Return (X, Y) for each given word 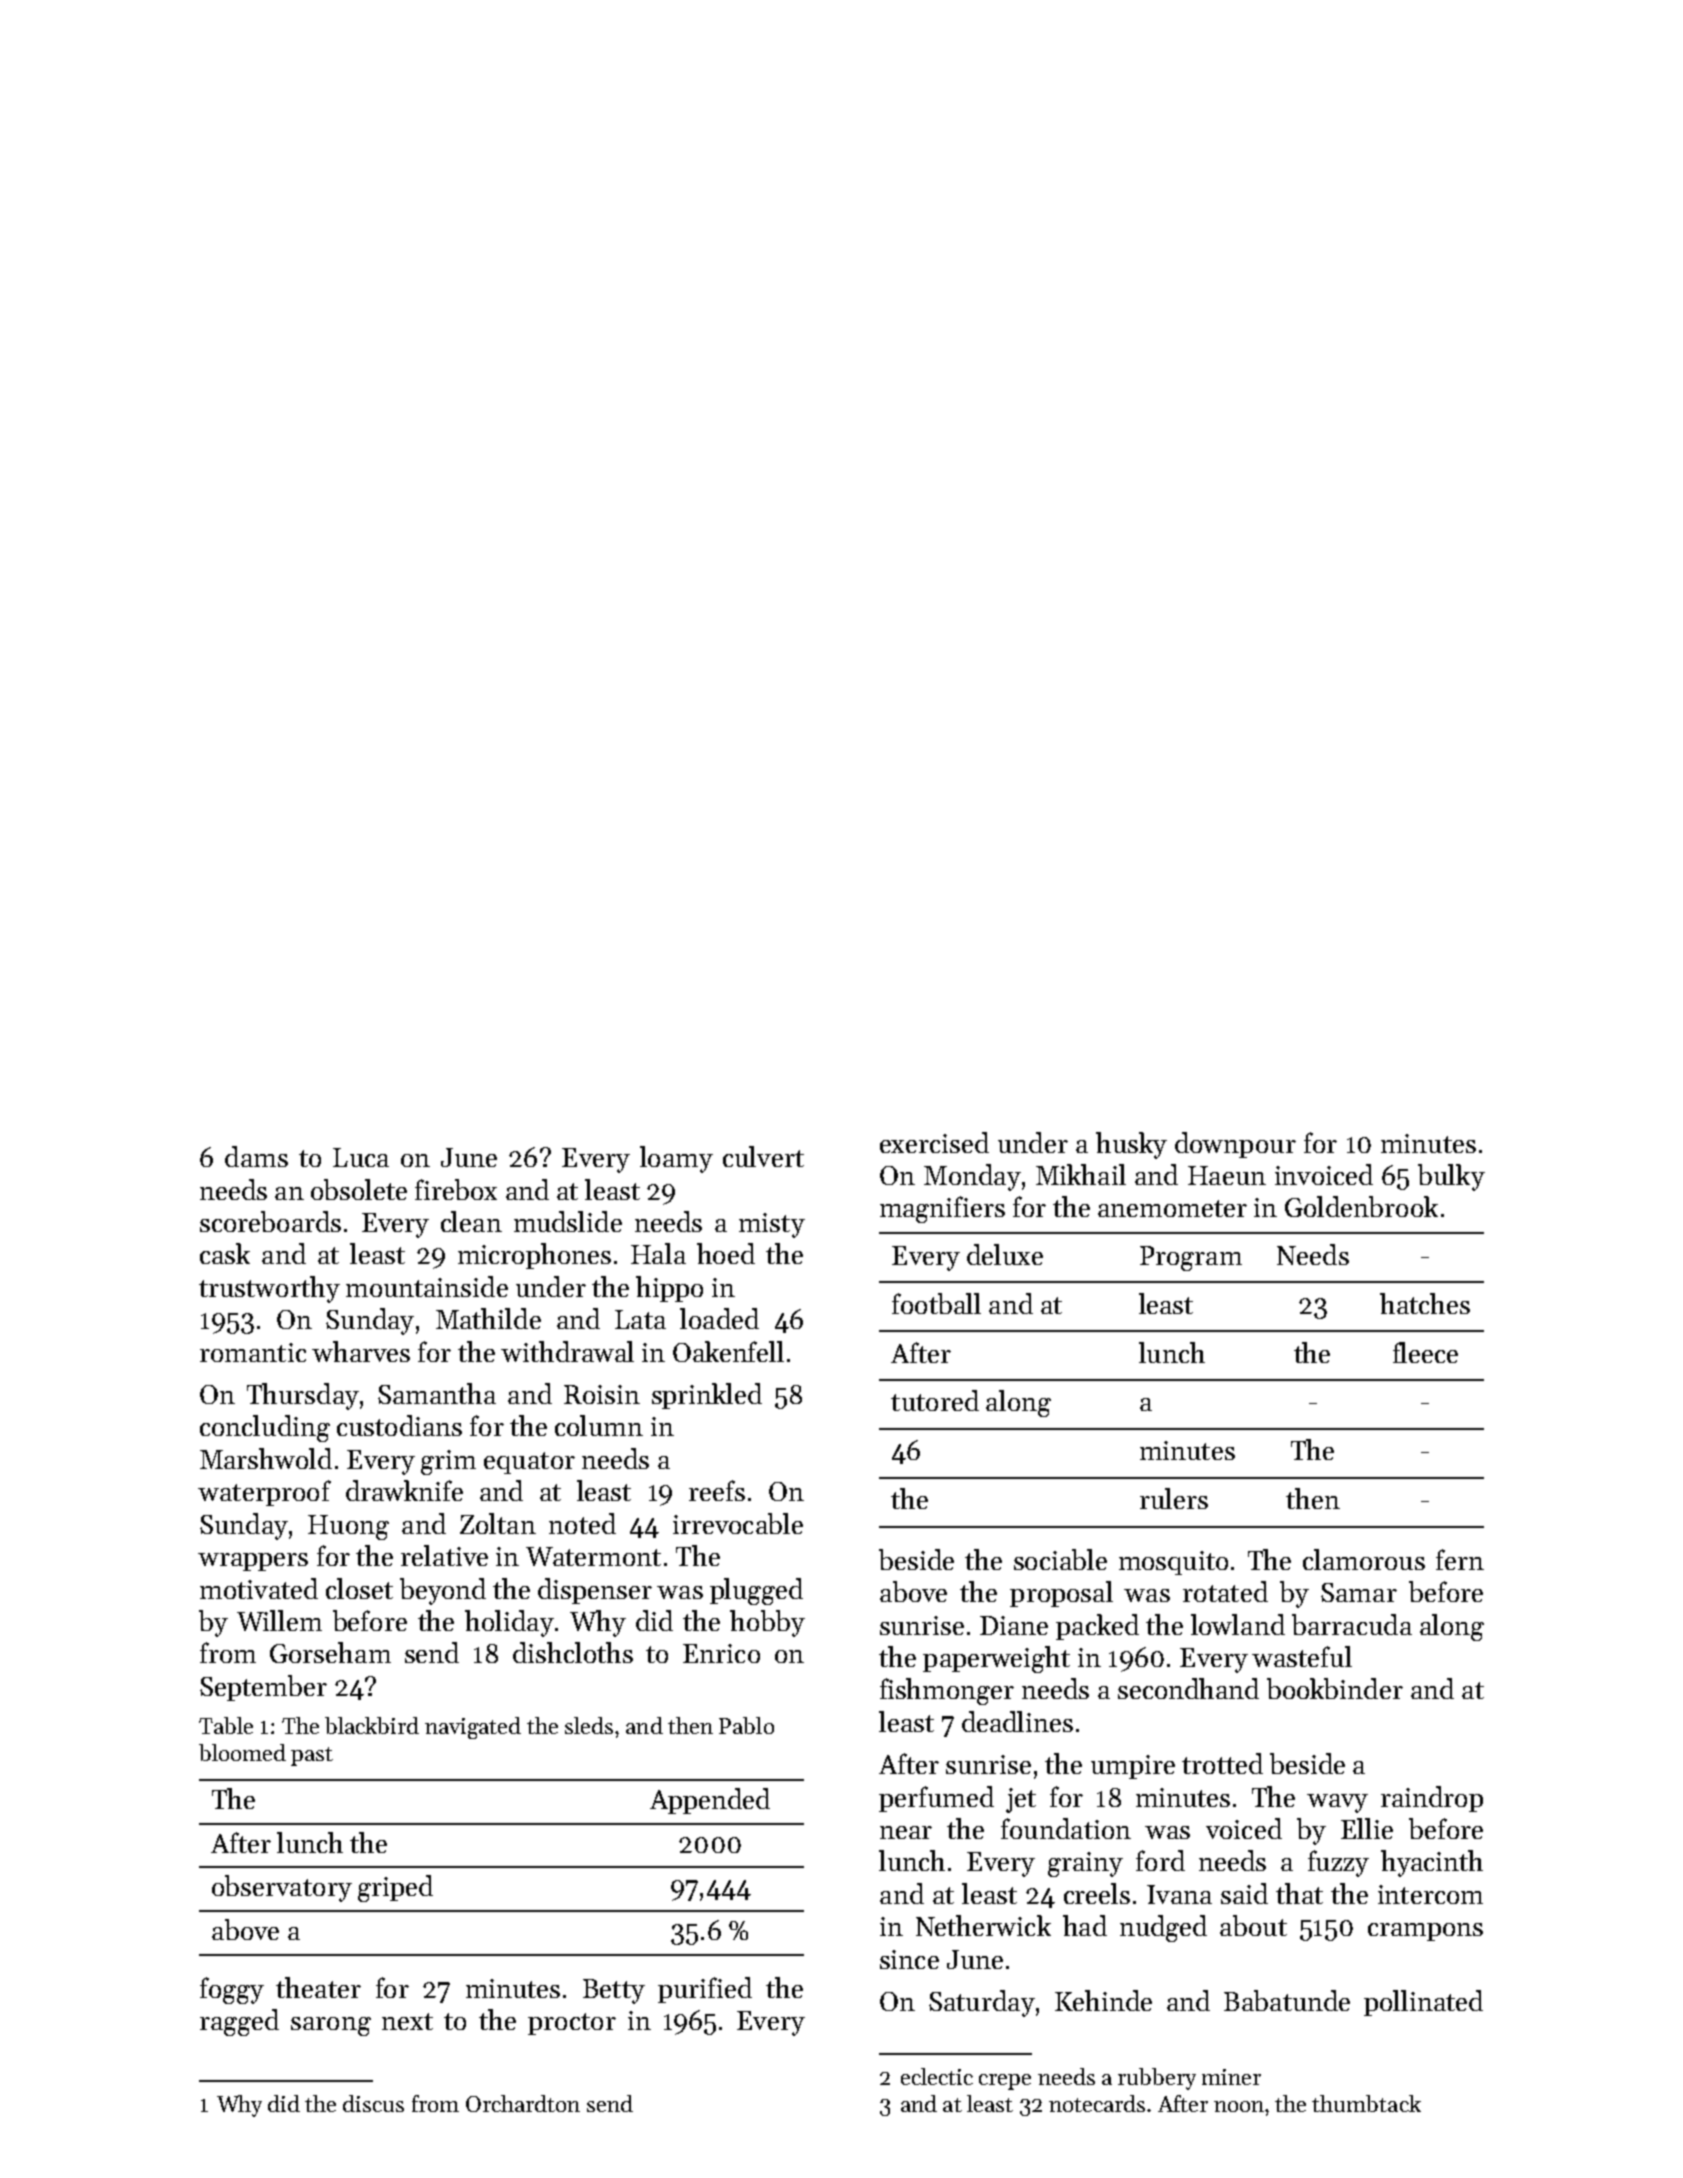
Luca (361, 1157)
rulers (1174, 1498)
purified (705, 1990)
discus (373, 2103)
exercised (934, 1142)
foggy (232, 1990)
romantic (253, 1352)
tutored (935, 1400)
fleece (1425, 1352)
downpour (1235, 1145)
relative (444, 1555)
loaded (719, 1318)
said (1244, 1893)
